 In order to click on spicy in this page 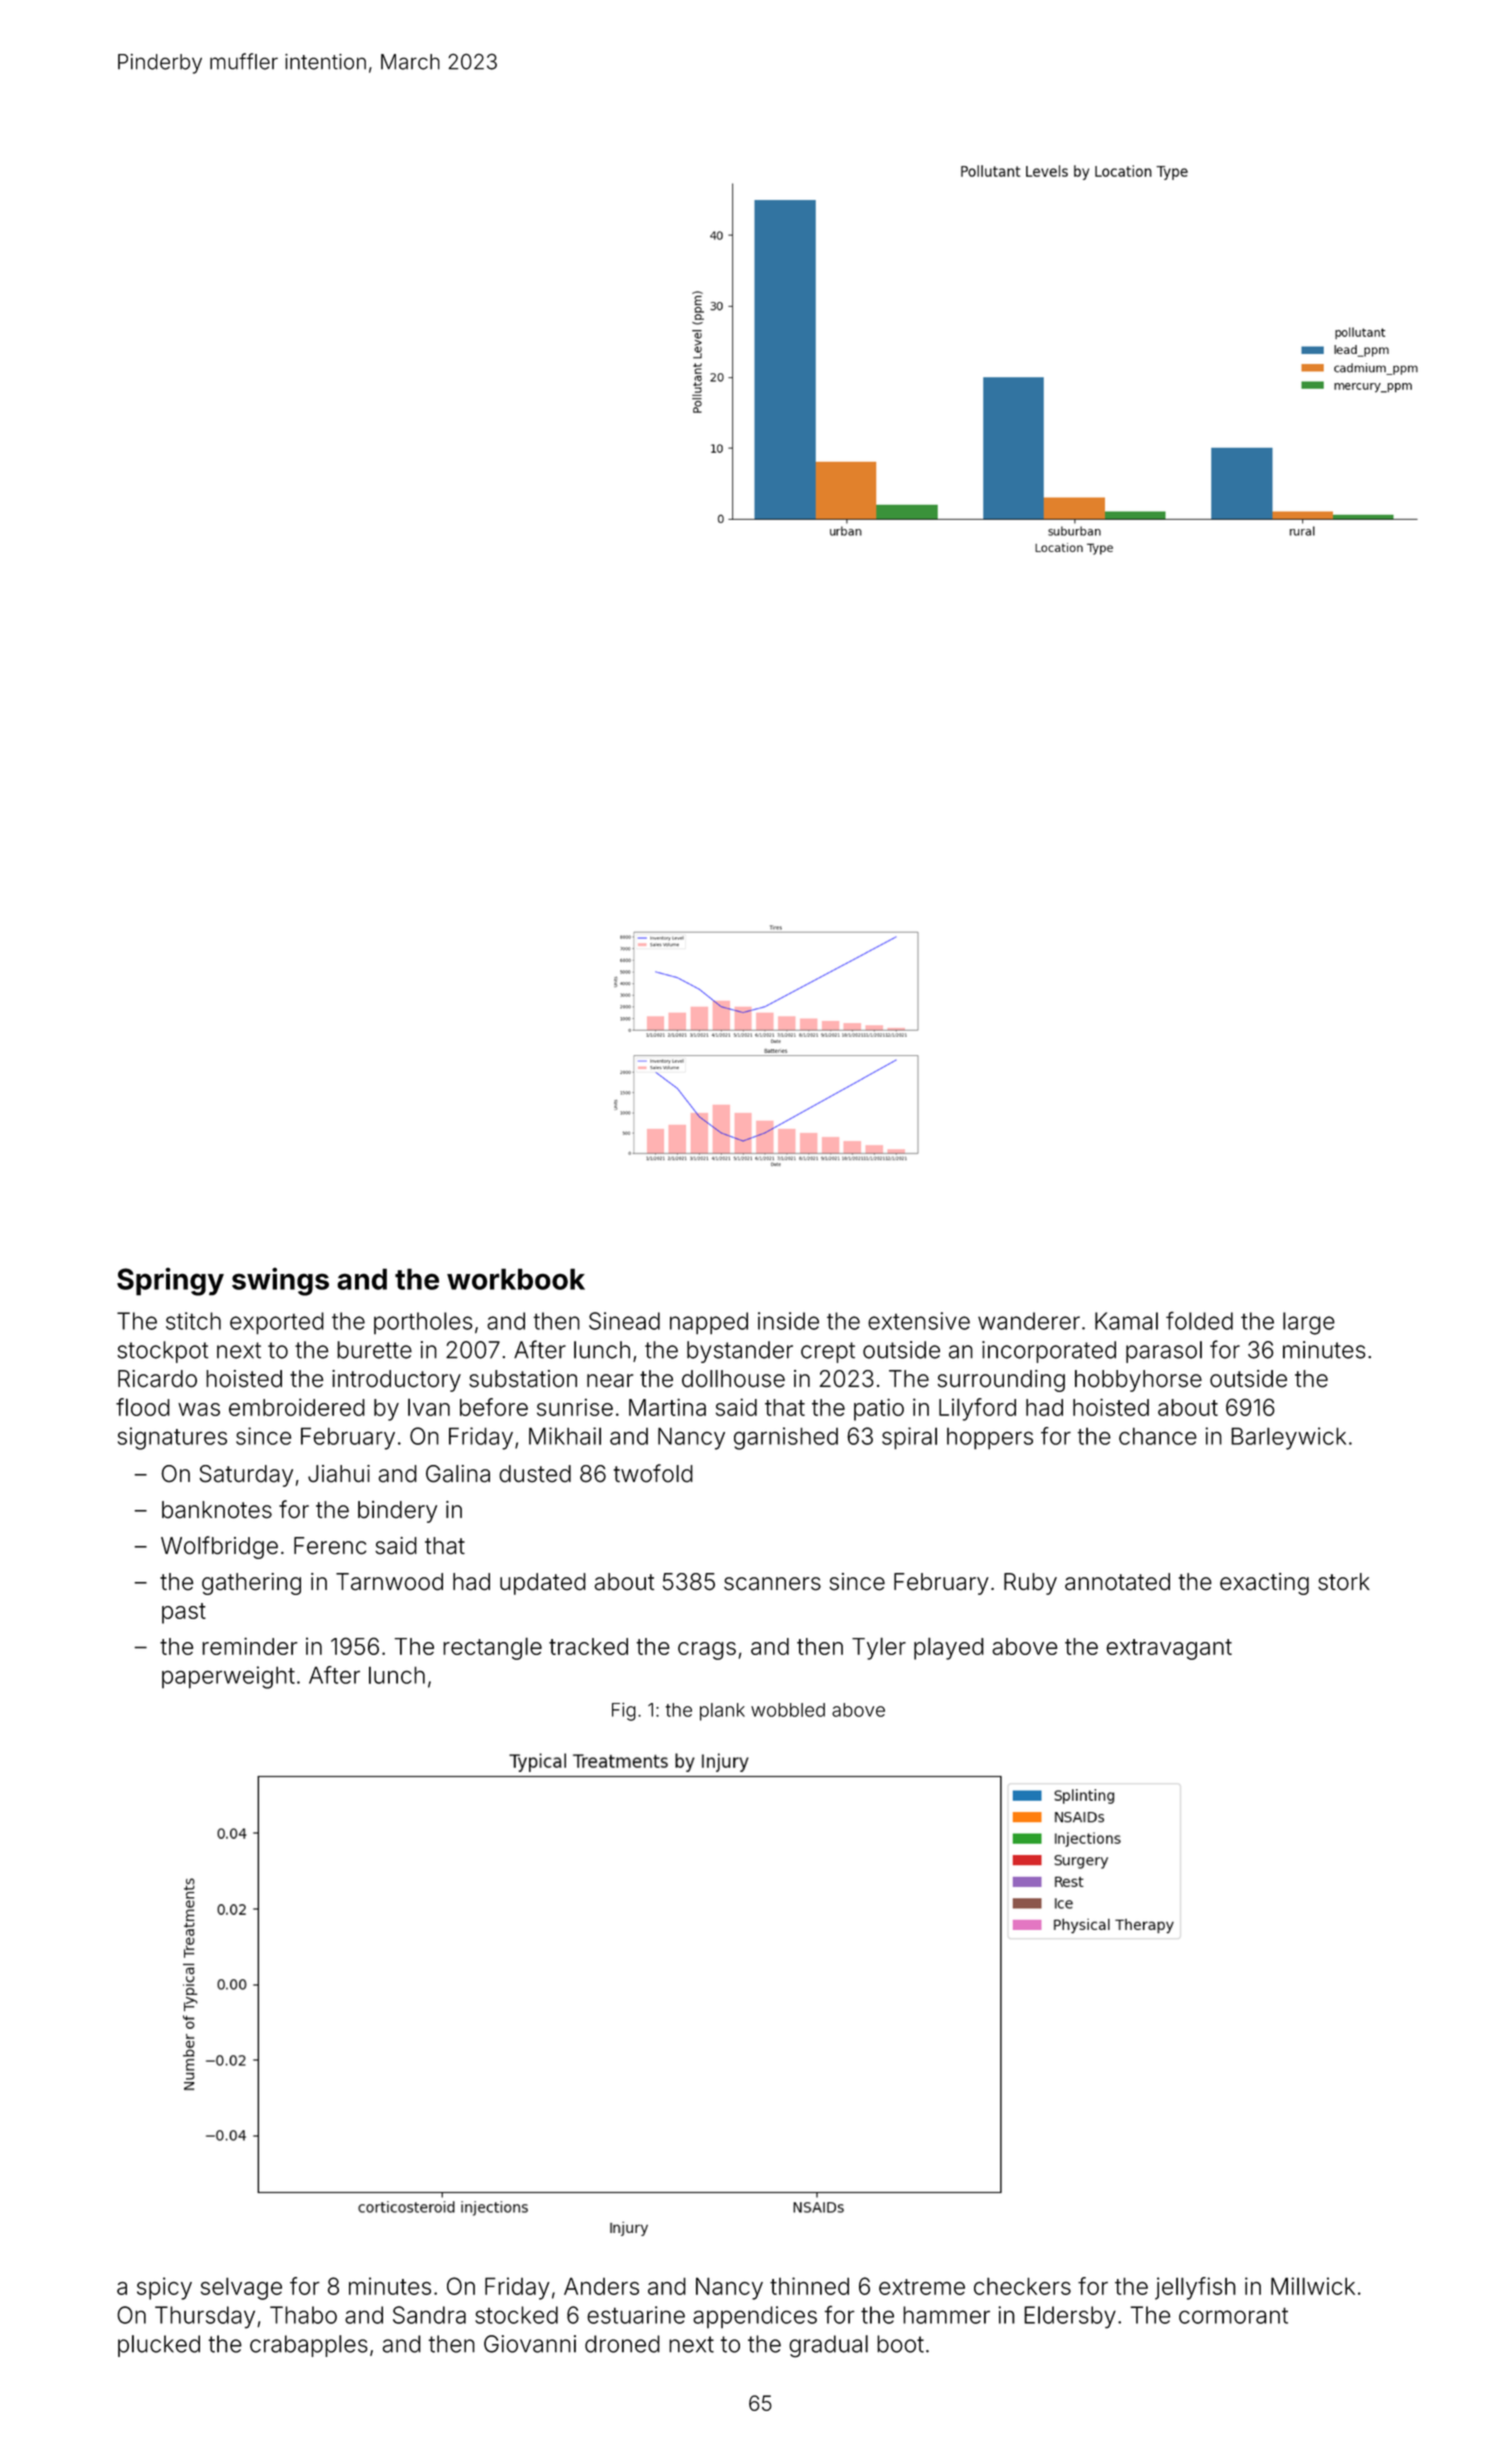, I will do `click(164, 2288)`.
